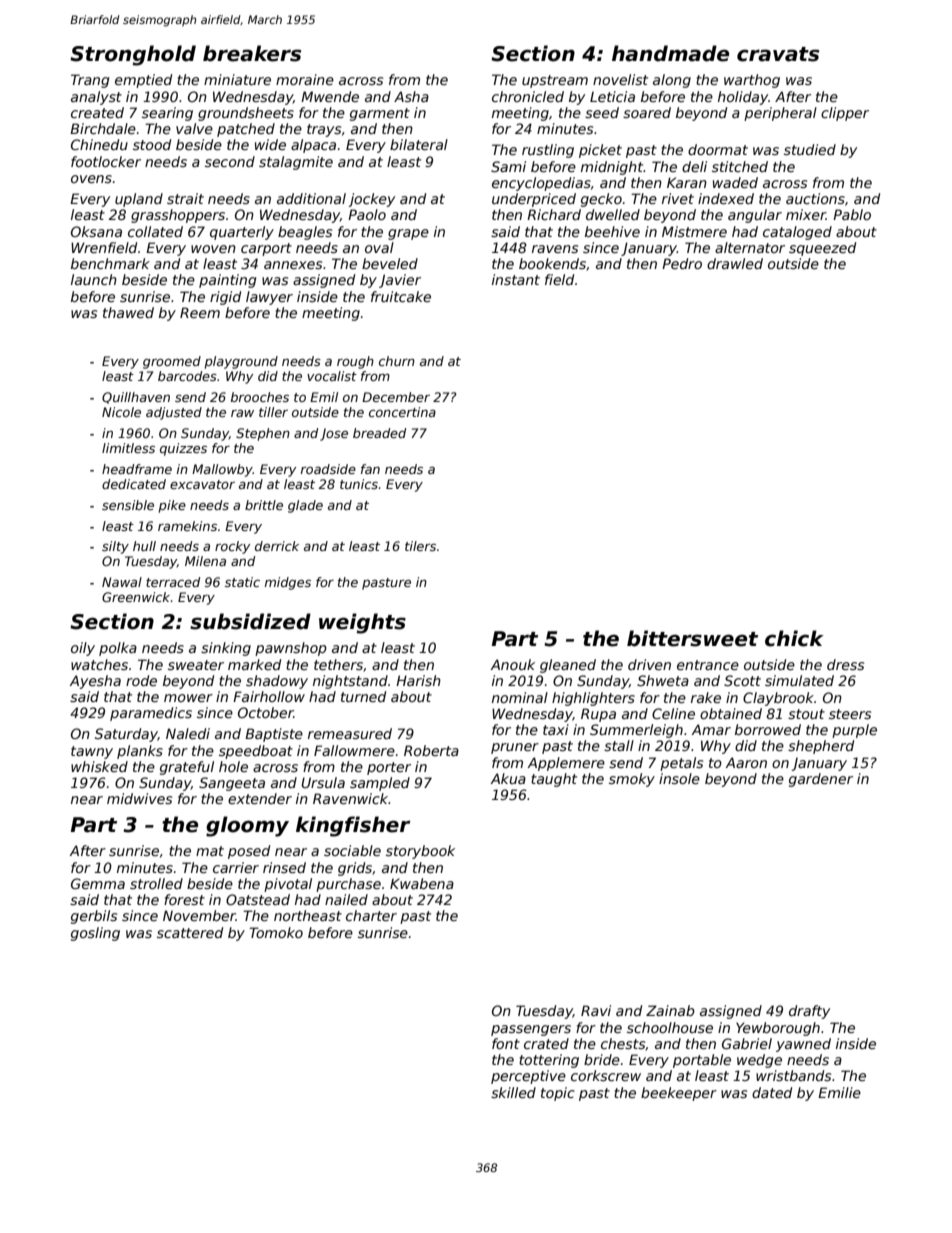 The height and width of the document is (1233, 952). What do you see at coordinates (682, 263) in the document?
I see `Pedro` at bounding box center [682, 263].
